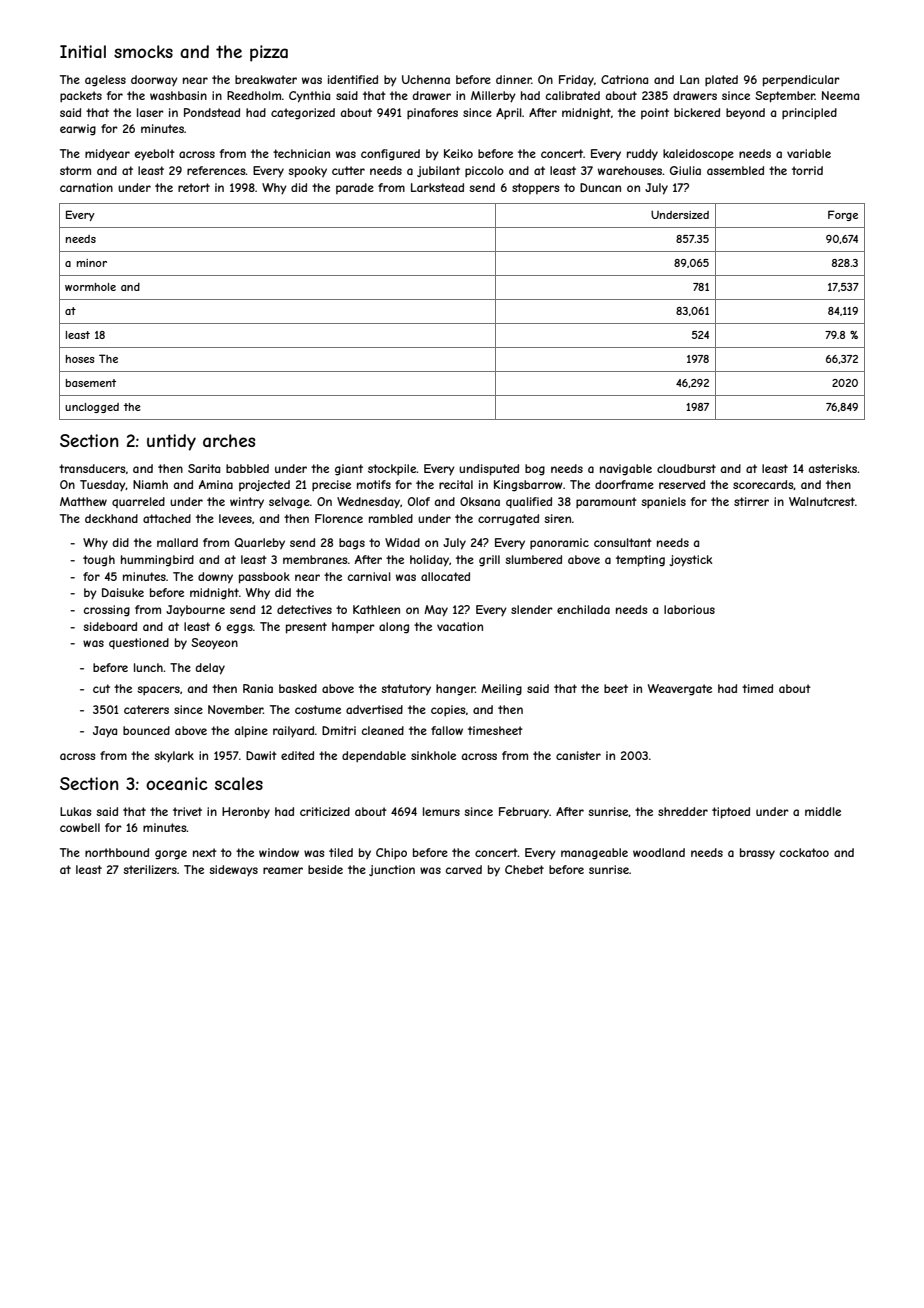  What do you see at coordinates (81, 96) in the screenshot?
I see `packets` at bounding box center [81, 96].
